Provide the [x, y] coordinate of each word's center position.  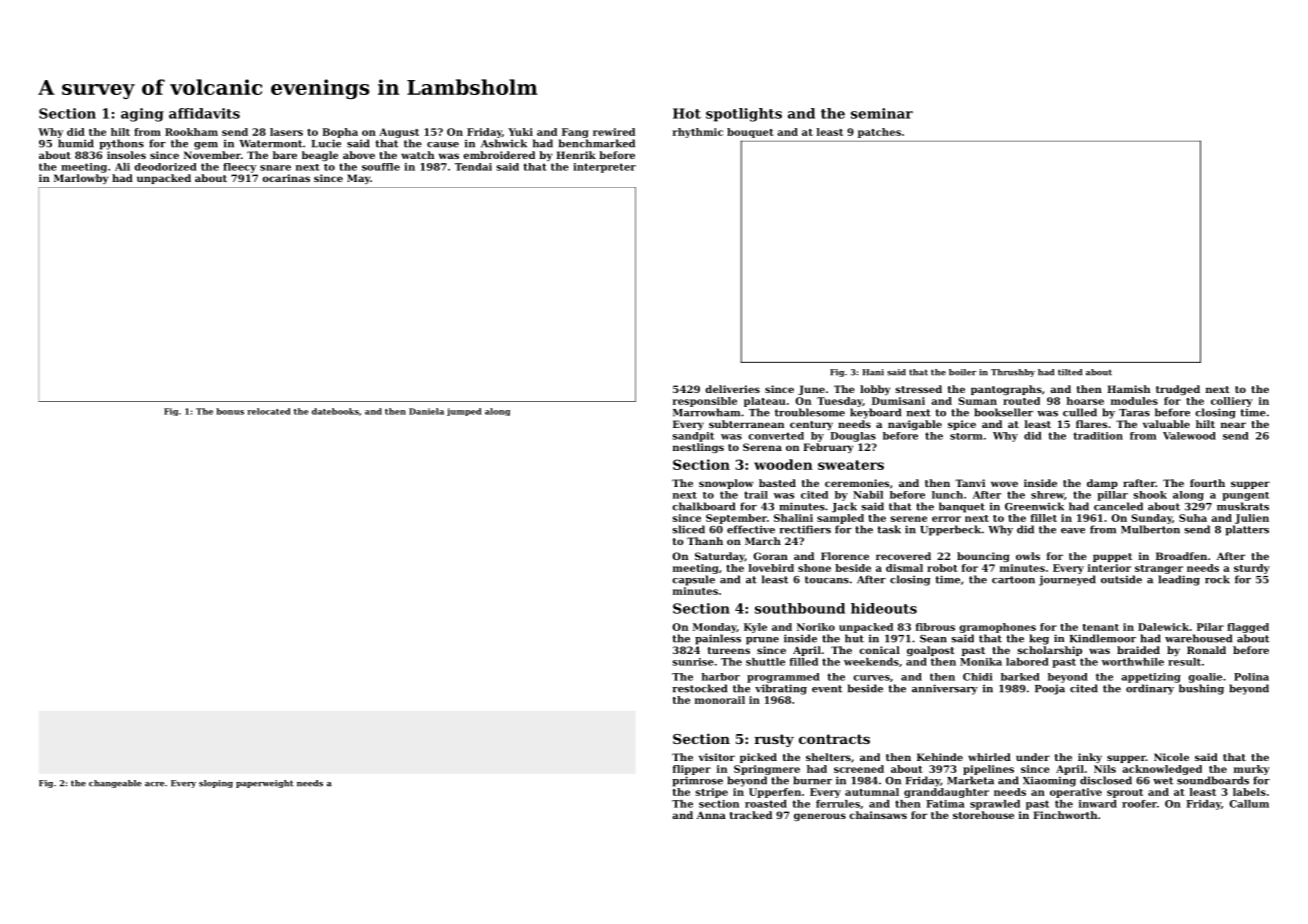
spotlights [744, 115]
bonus [230, 411]
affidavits [204, 113]
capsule [693, 580]
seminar [882, 113]
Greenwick [1034, 506]
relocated [269, 411]
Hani [873, 372]
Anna [711, 815]
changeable [115, 784]
